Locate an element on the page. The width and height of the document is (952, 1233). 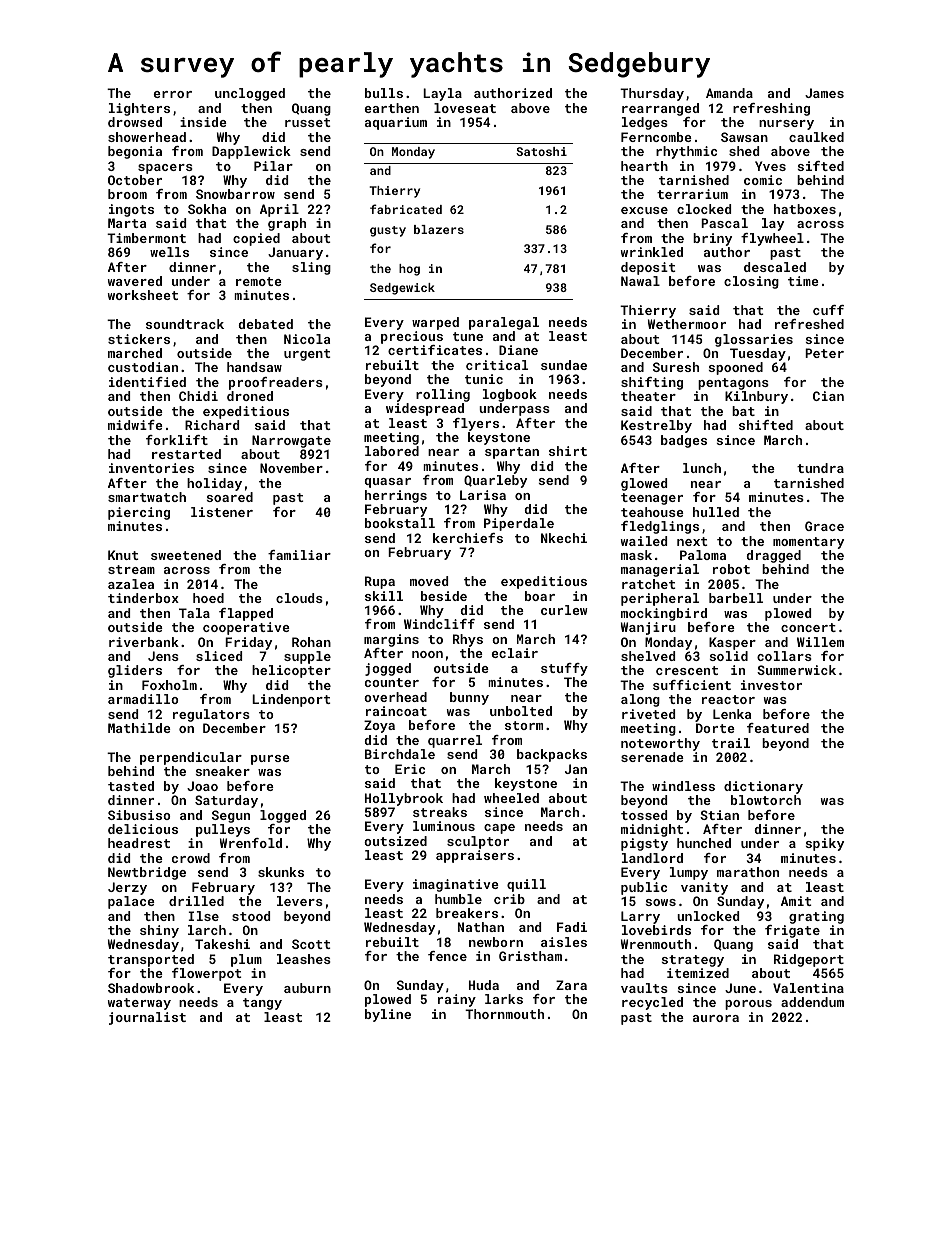
Dapplewick is located at coordinates (251, 152).
